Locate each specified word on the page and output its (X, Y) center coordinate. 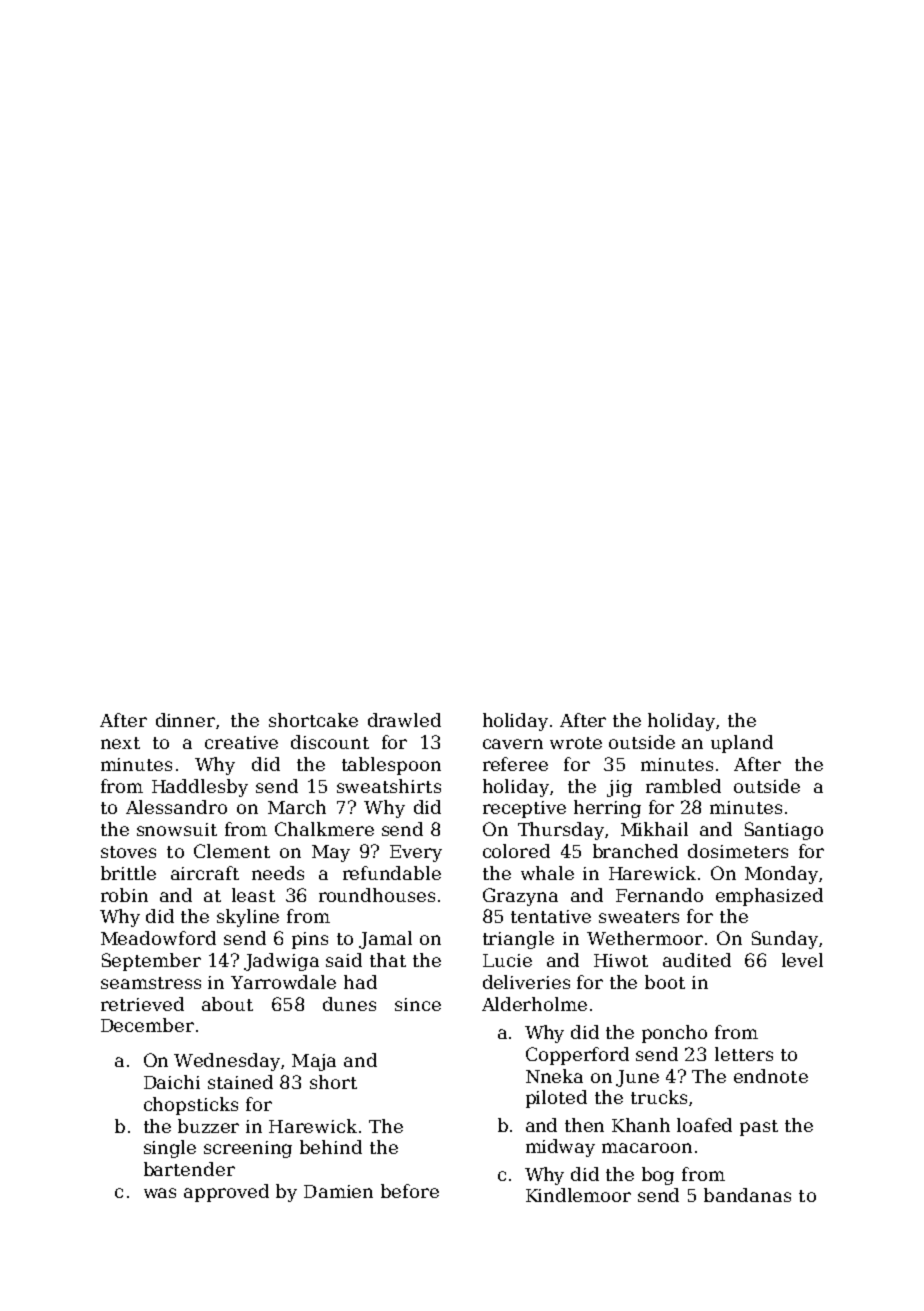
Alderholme (534, 1004)
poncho (674, 1034)
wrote (576, 743)
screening (248, 1149)
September (151, 962)
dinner (185, 720)
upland (742, 744)
